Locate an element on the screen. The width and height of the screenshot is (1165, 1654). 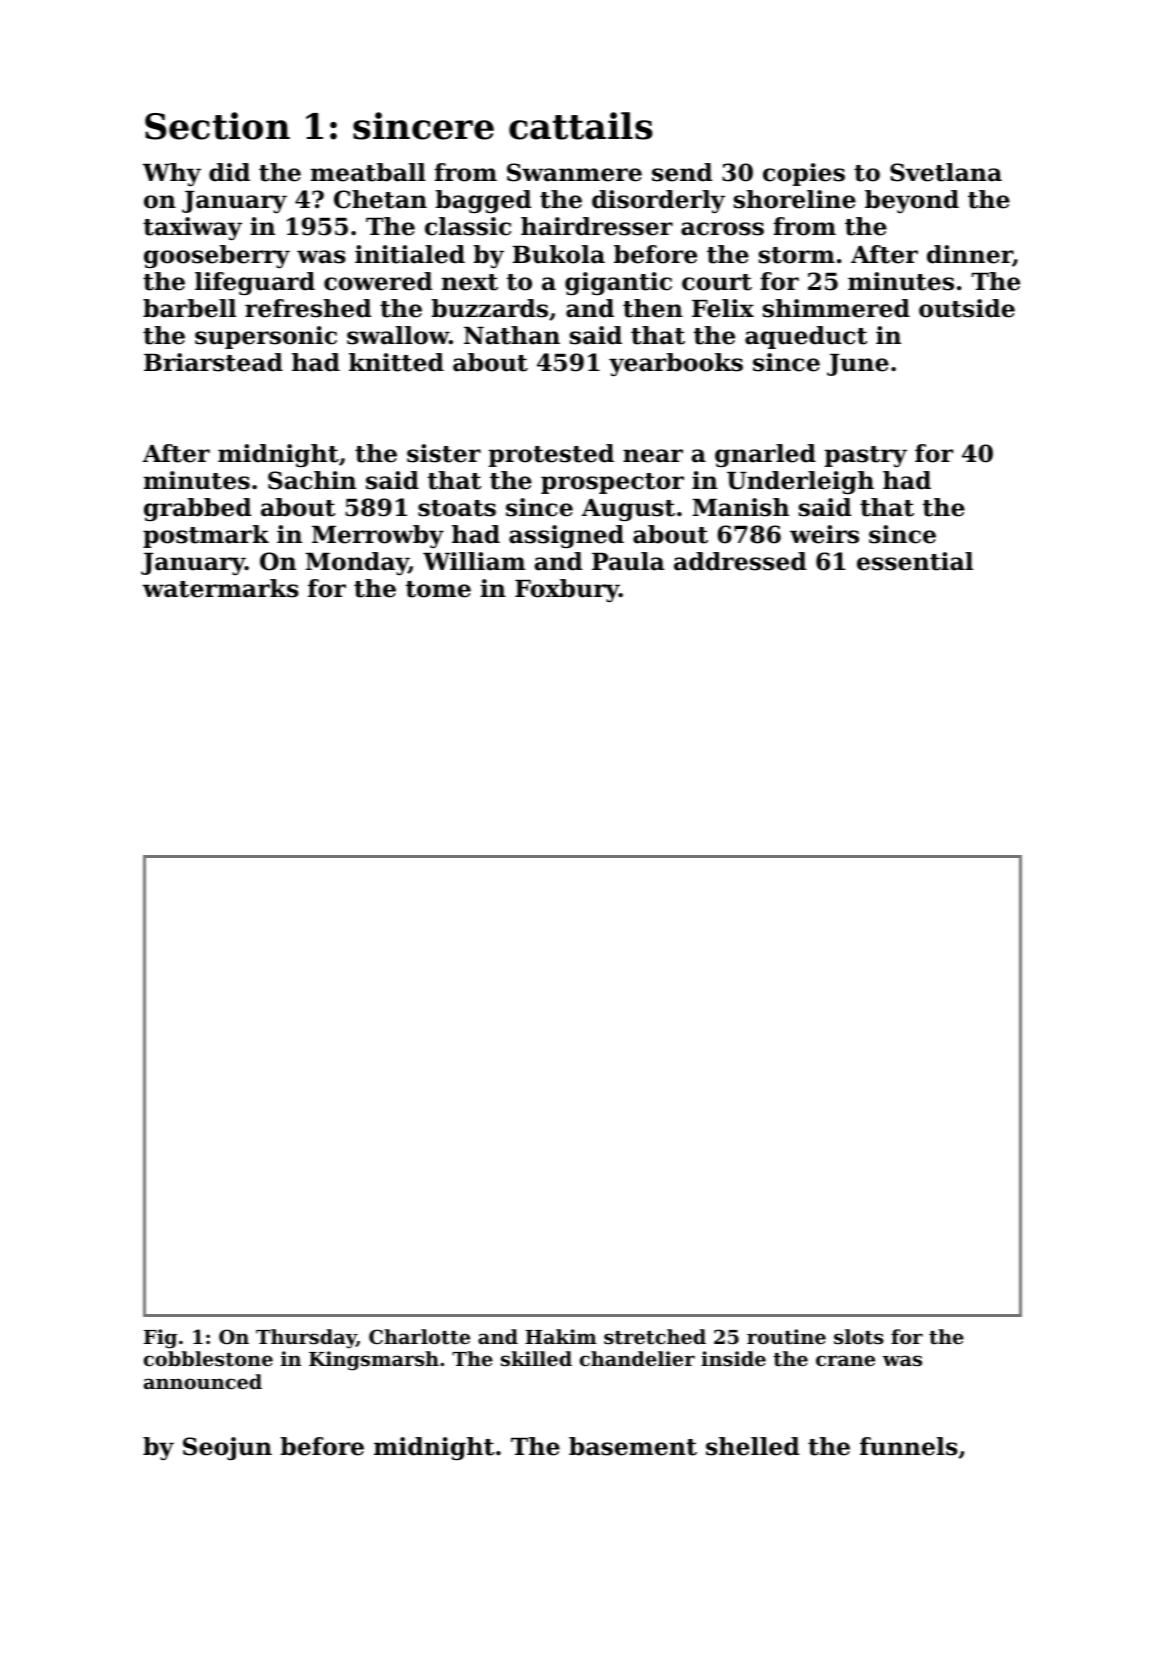
slots is located at coordinates (859, 1337).
